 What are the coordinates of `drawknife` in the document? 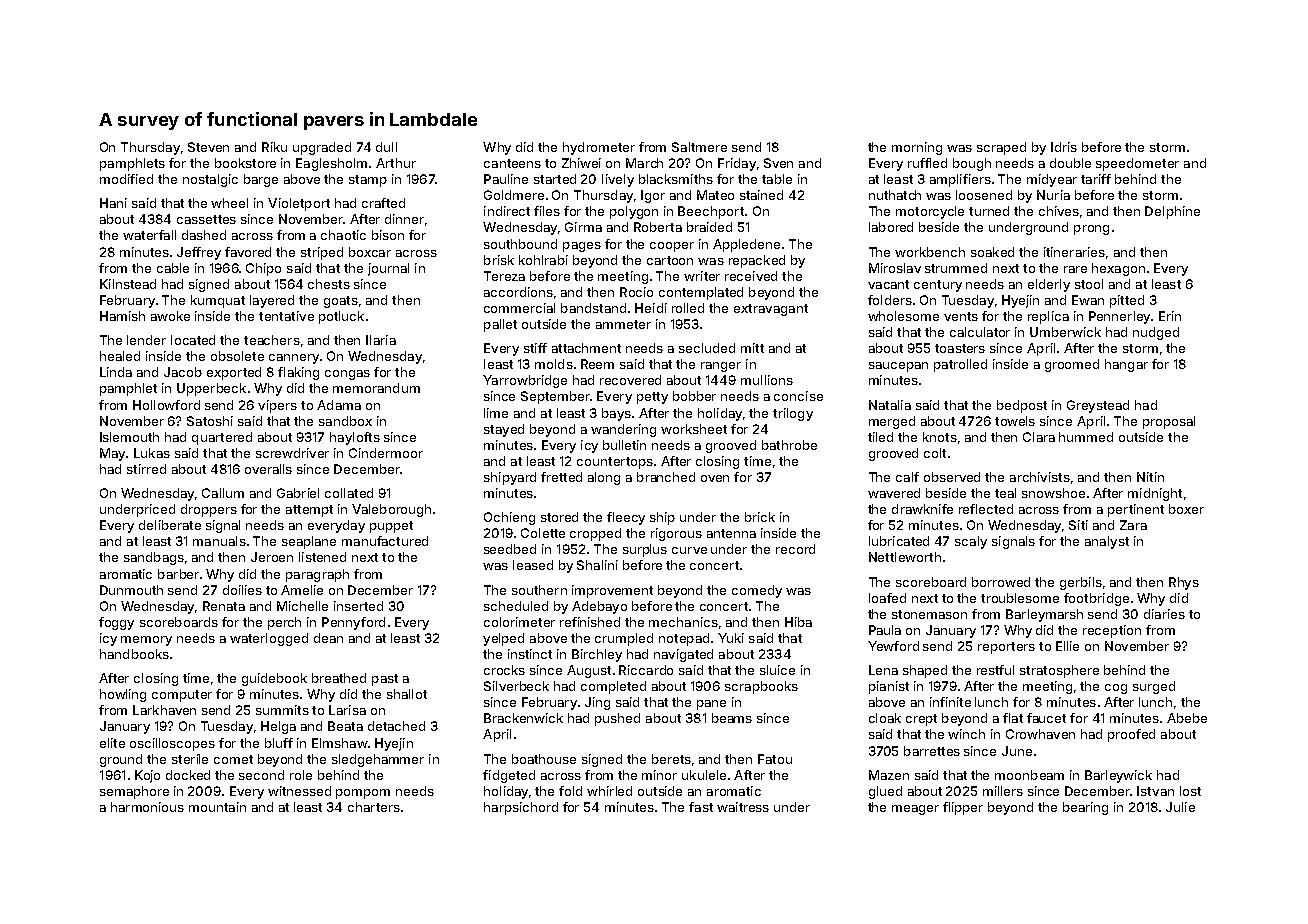 It's located at (922, 509).
